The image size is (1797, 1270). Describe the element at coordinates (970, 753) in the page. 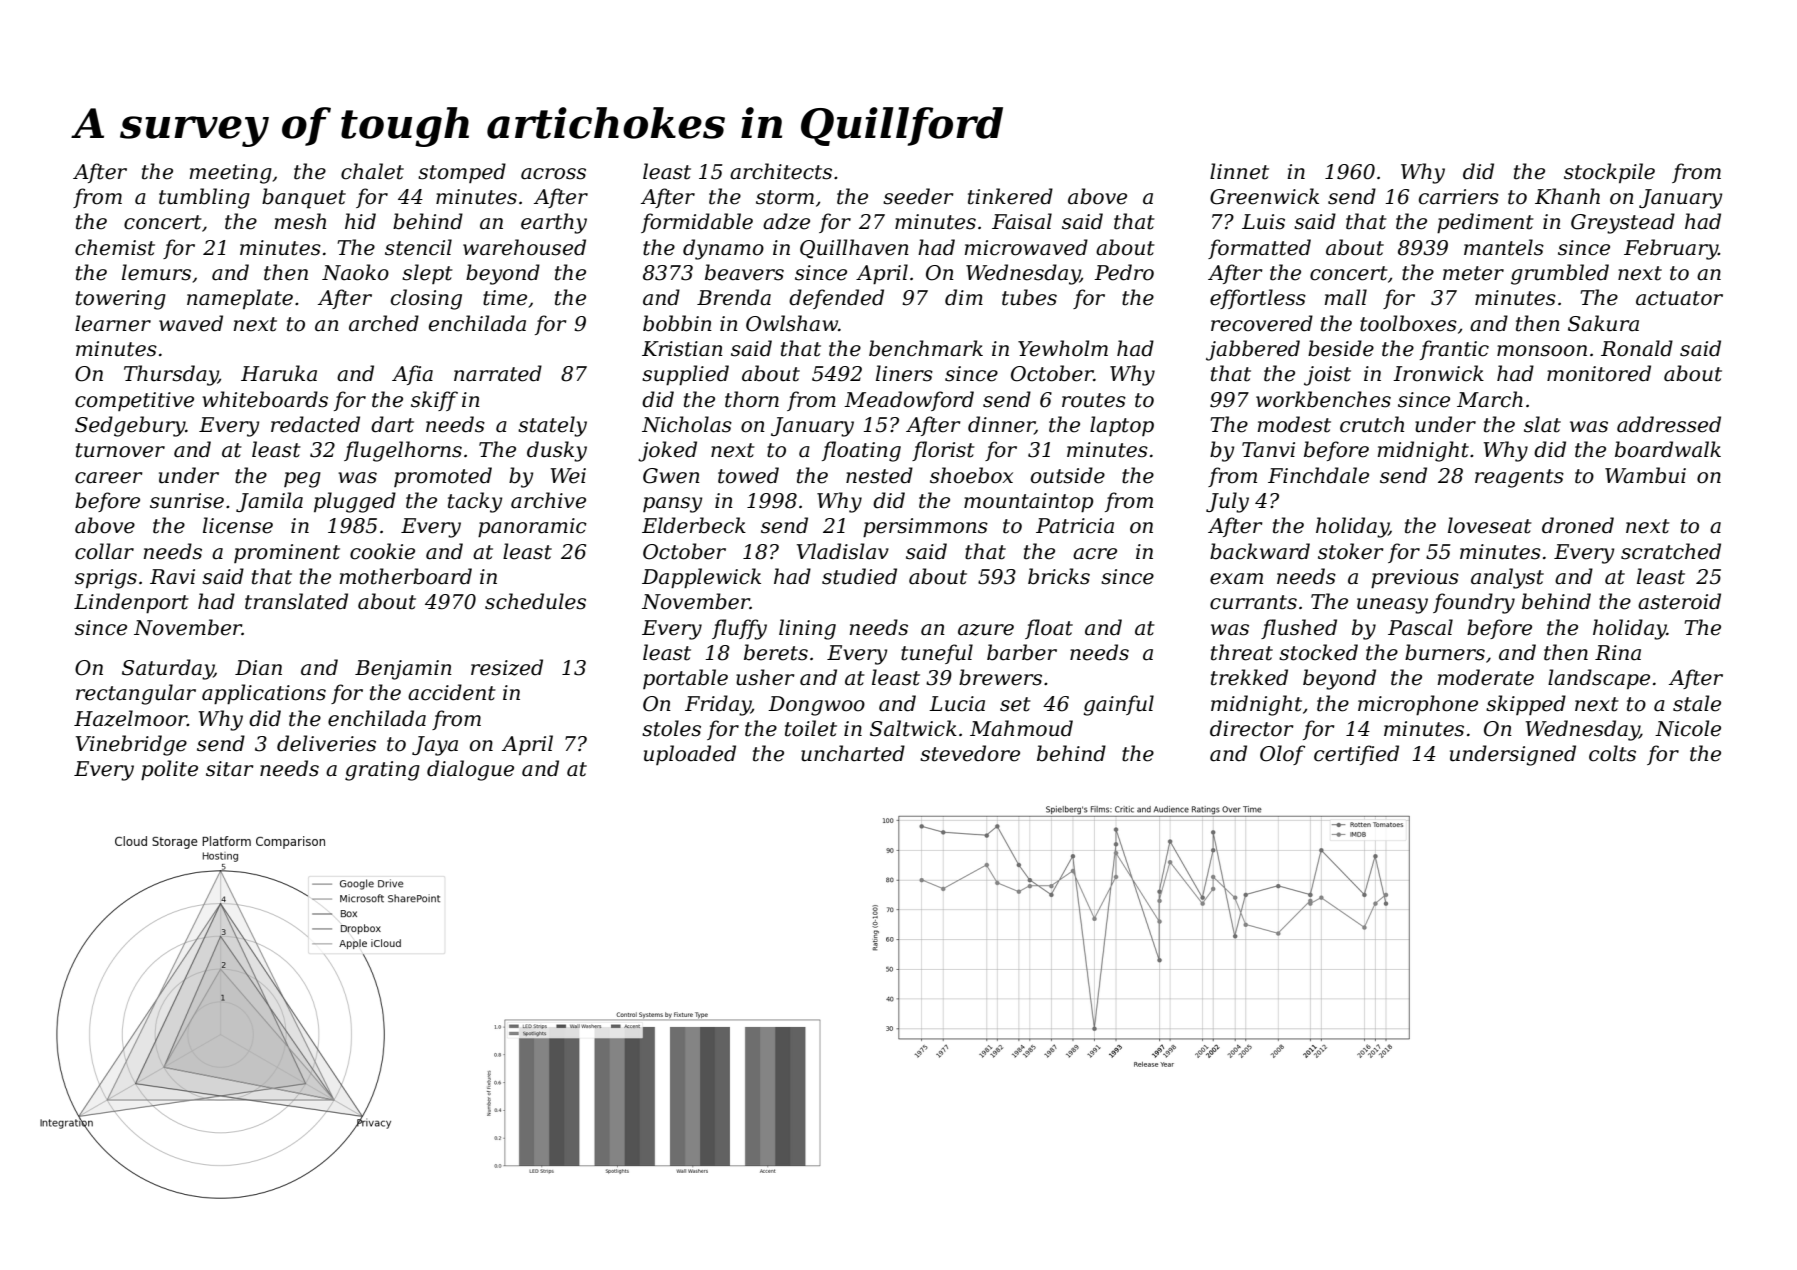

I see `stevedore` at that location.
